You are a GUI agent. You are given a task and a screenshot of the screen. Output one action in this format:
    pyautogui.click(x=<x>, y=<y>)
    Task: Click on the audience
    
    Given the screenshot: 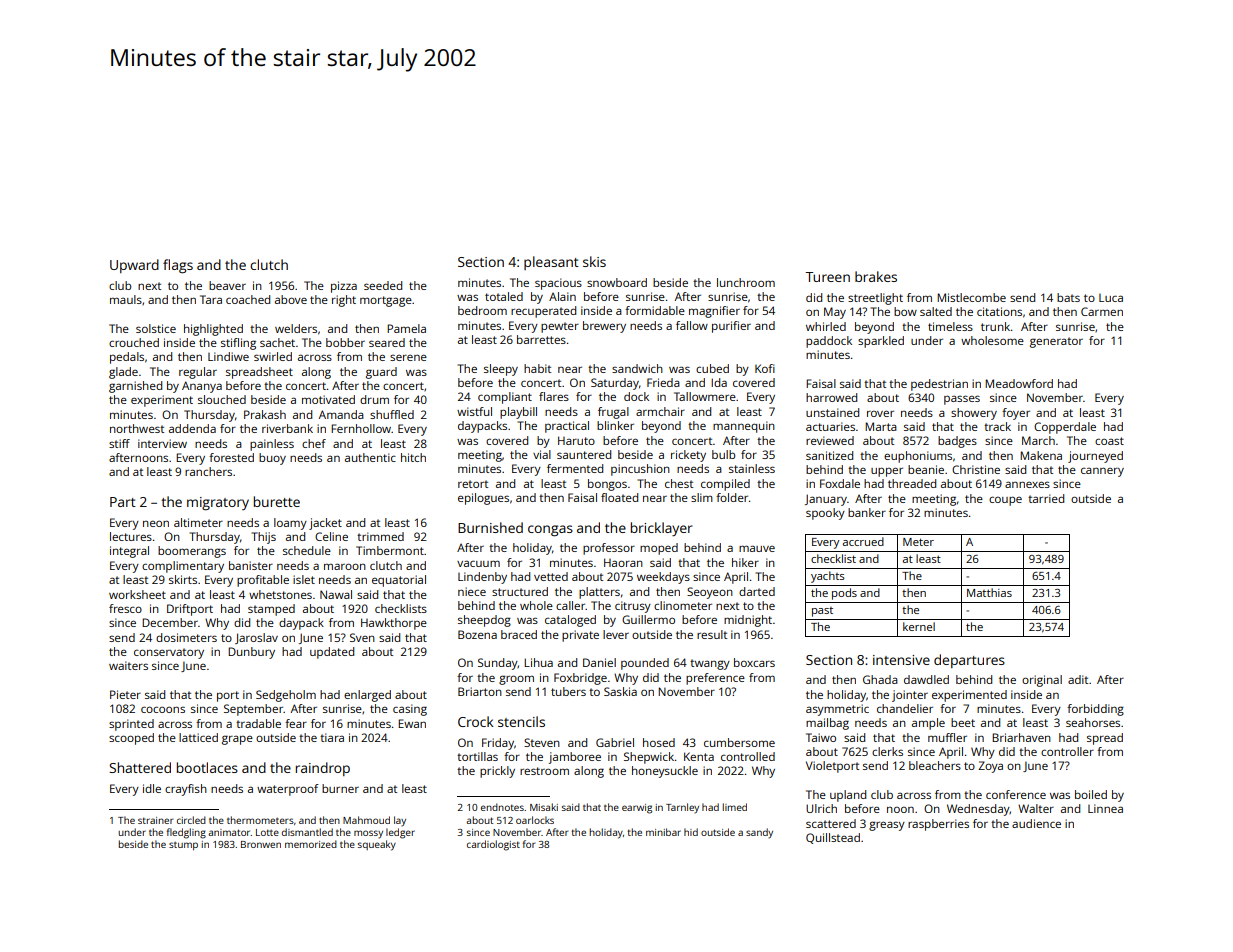 What is the action you would take?
    pyautogui.click(x=1036, y=823)
